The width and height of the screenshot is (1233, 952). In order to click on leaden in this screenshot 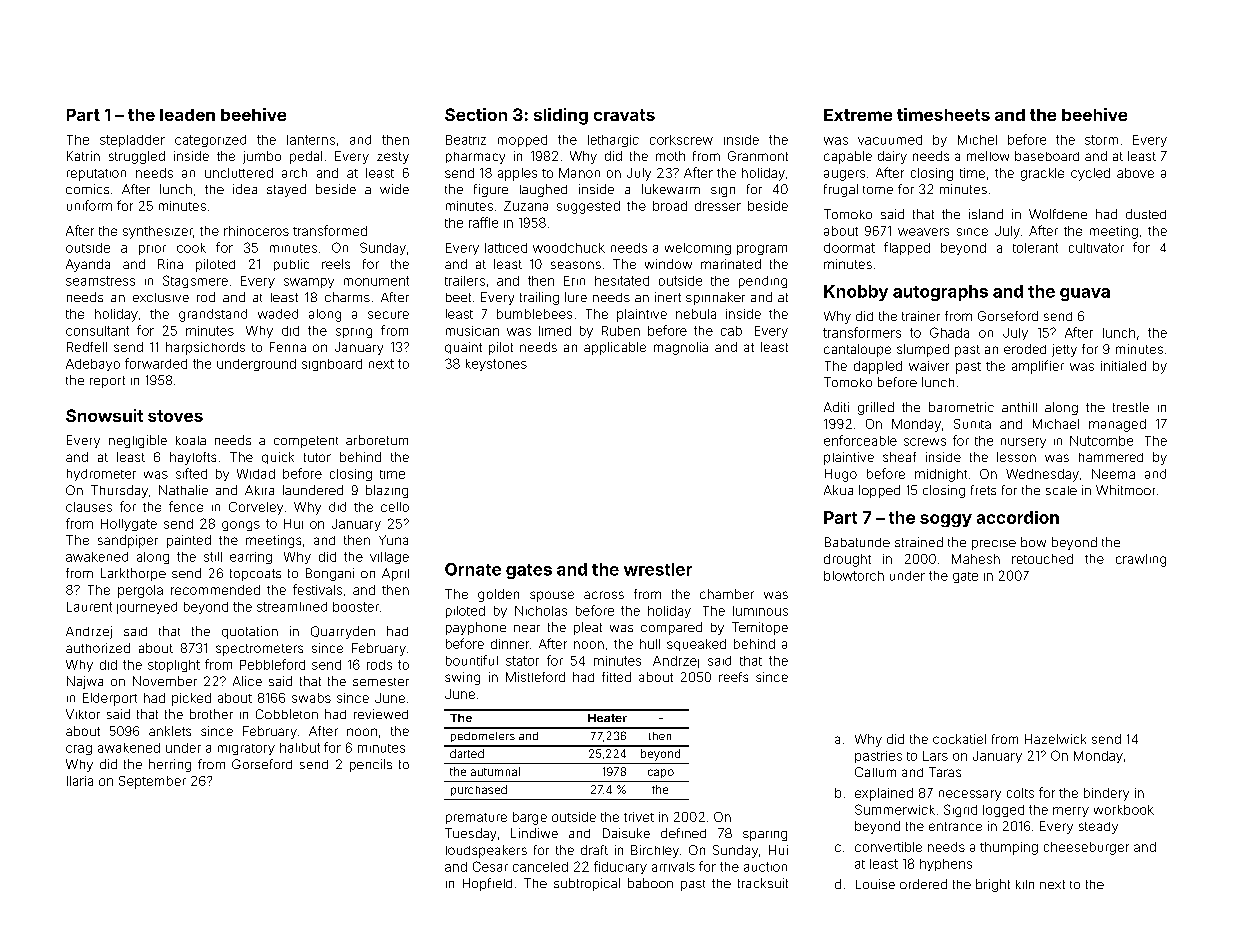, I will do `click(187, 115)`.
